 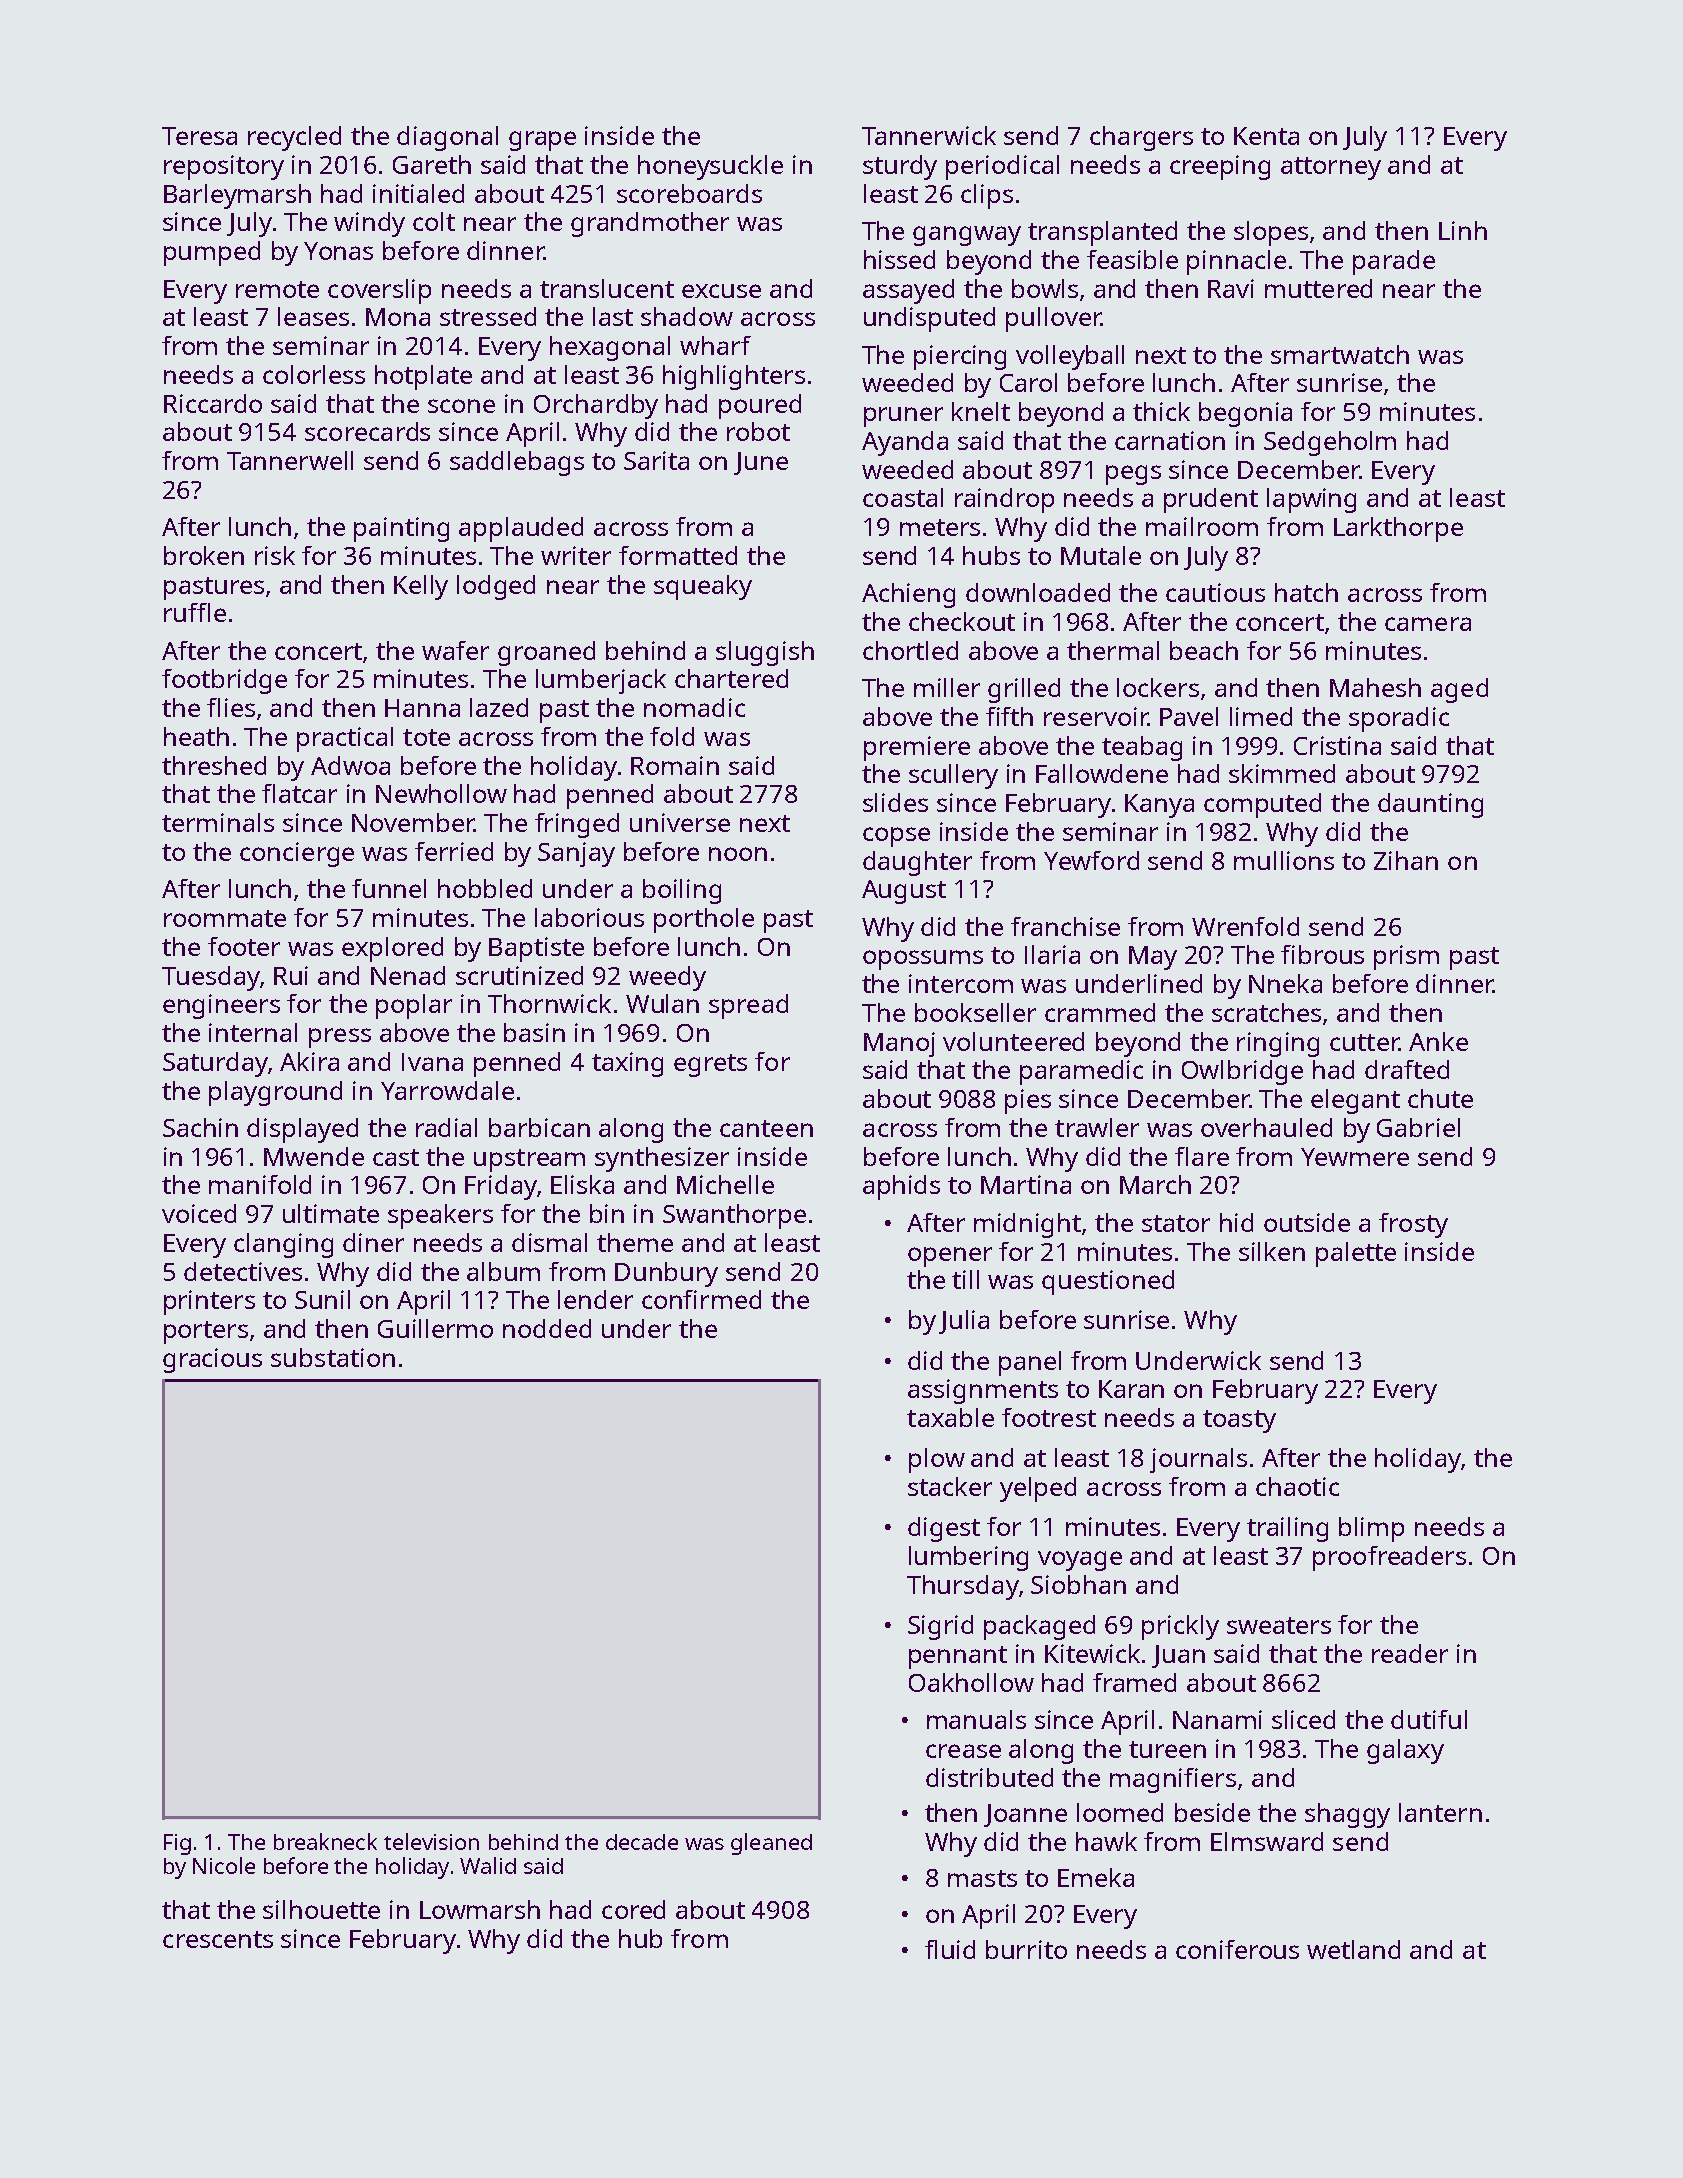 I want to click on journals, so click(x=1198, y=1460).
